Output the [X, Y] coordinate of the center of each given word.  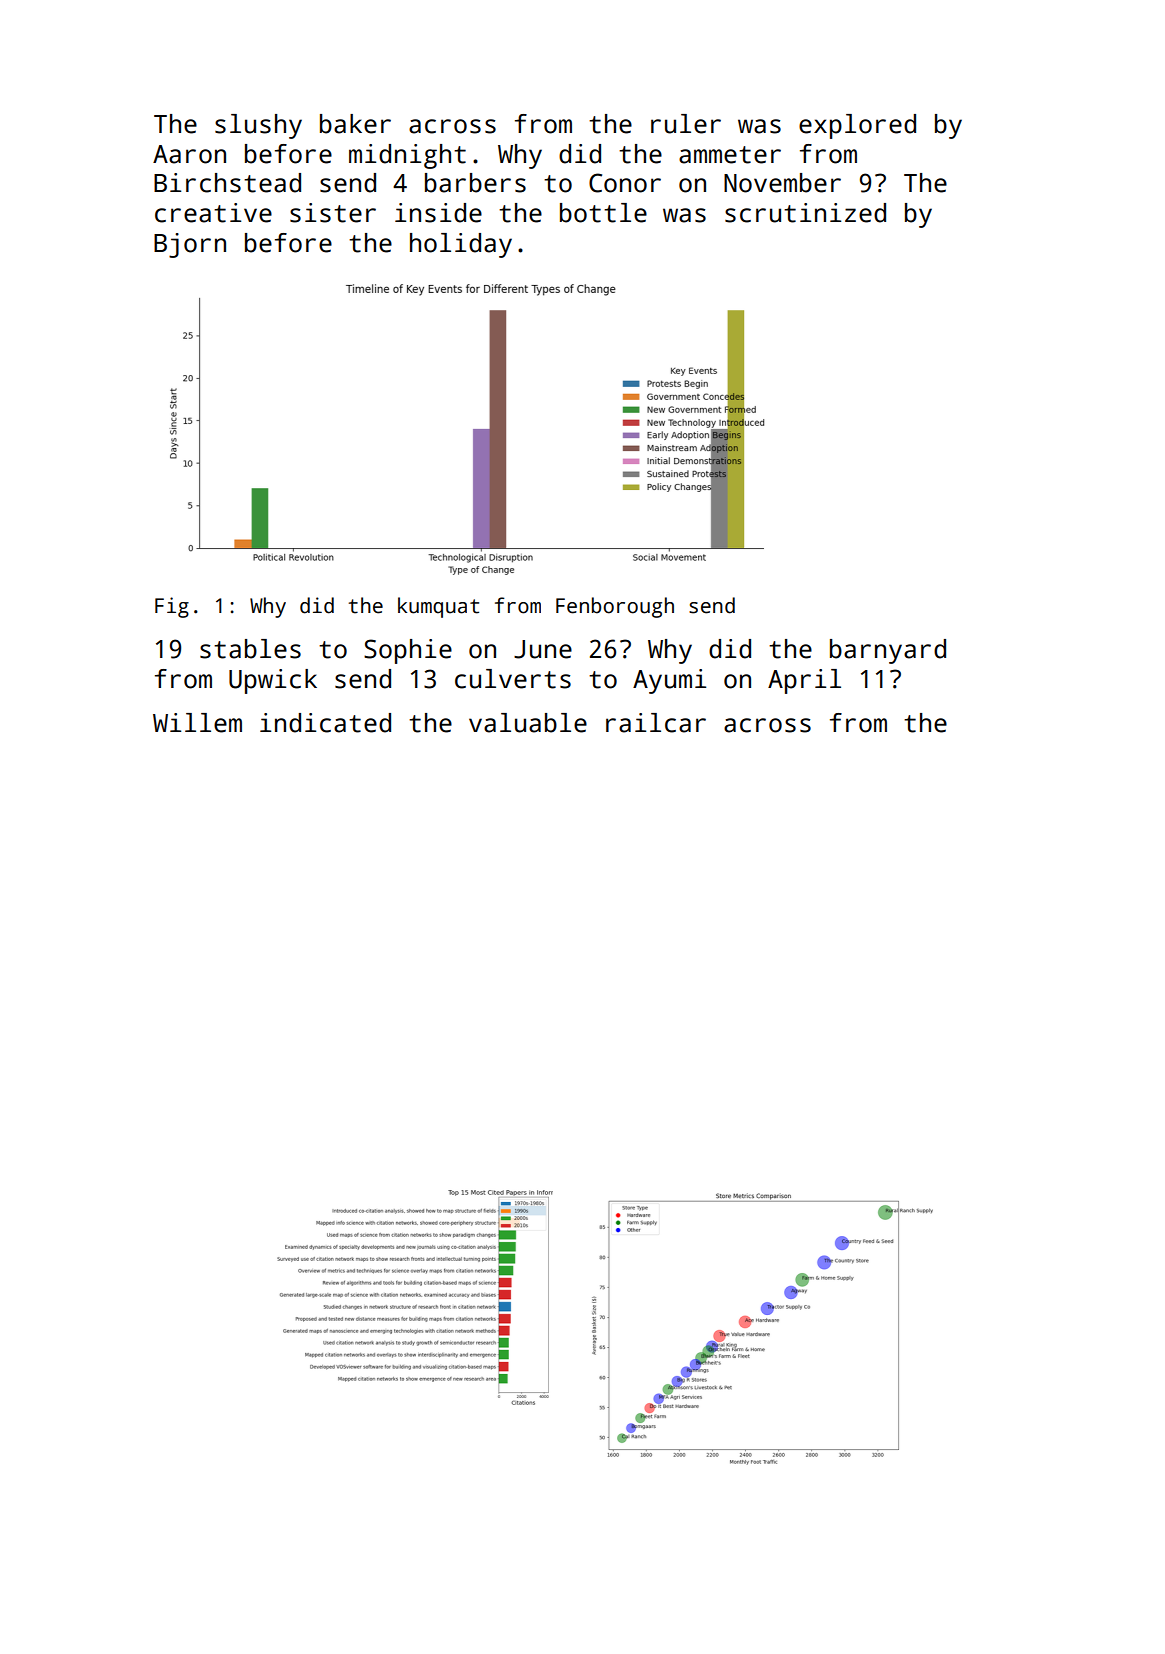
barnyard [888, 651]
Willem [197, 723]
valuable [528, 723]
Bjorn [190, 245]
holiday [461, 245]
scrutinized [805, 213]
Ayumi [669, 681]
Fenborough [615, 607]
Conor [625, 183]
